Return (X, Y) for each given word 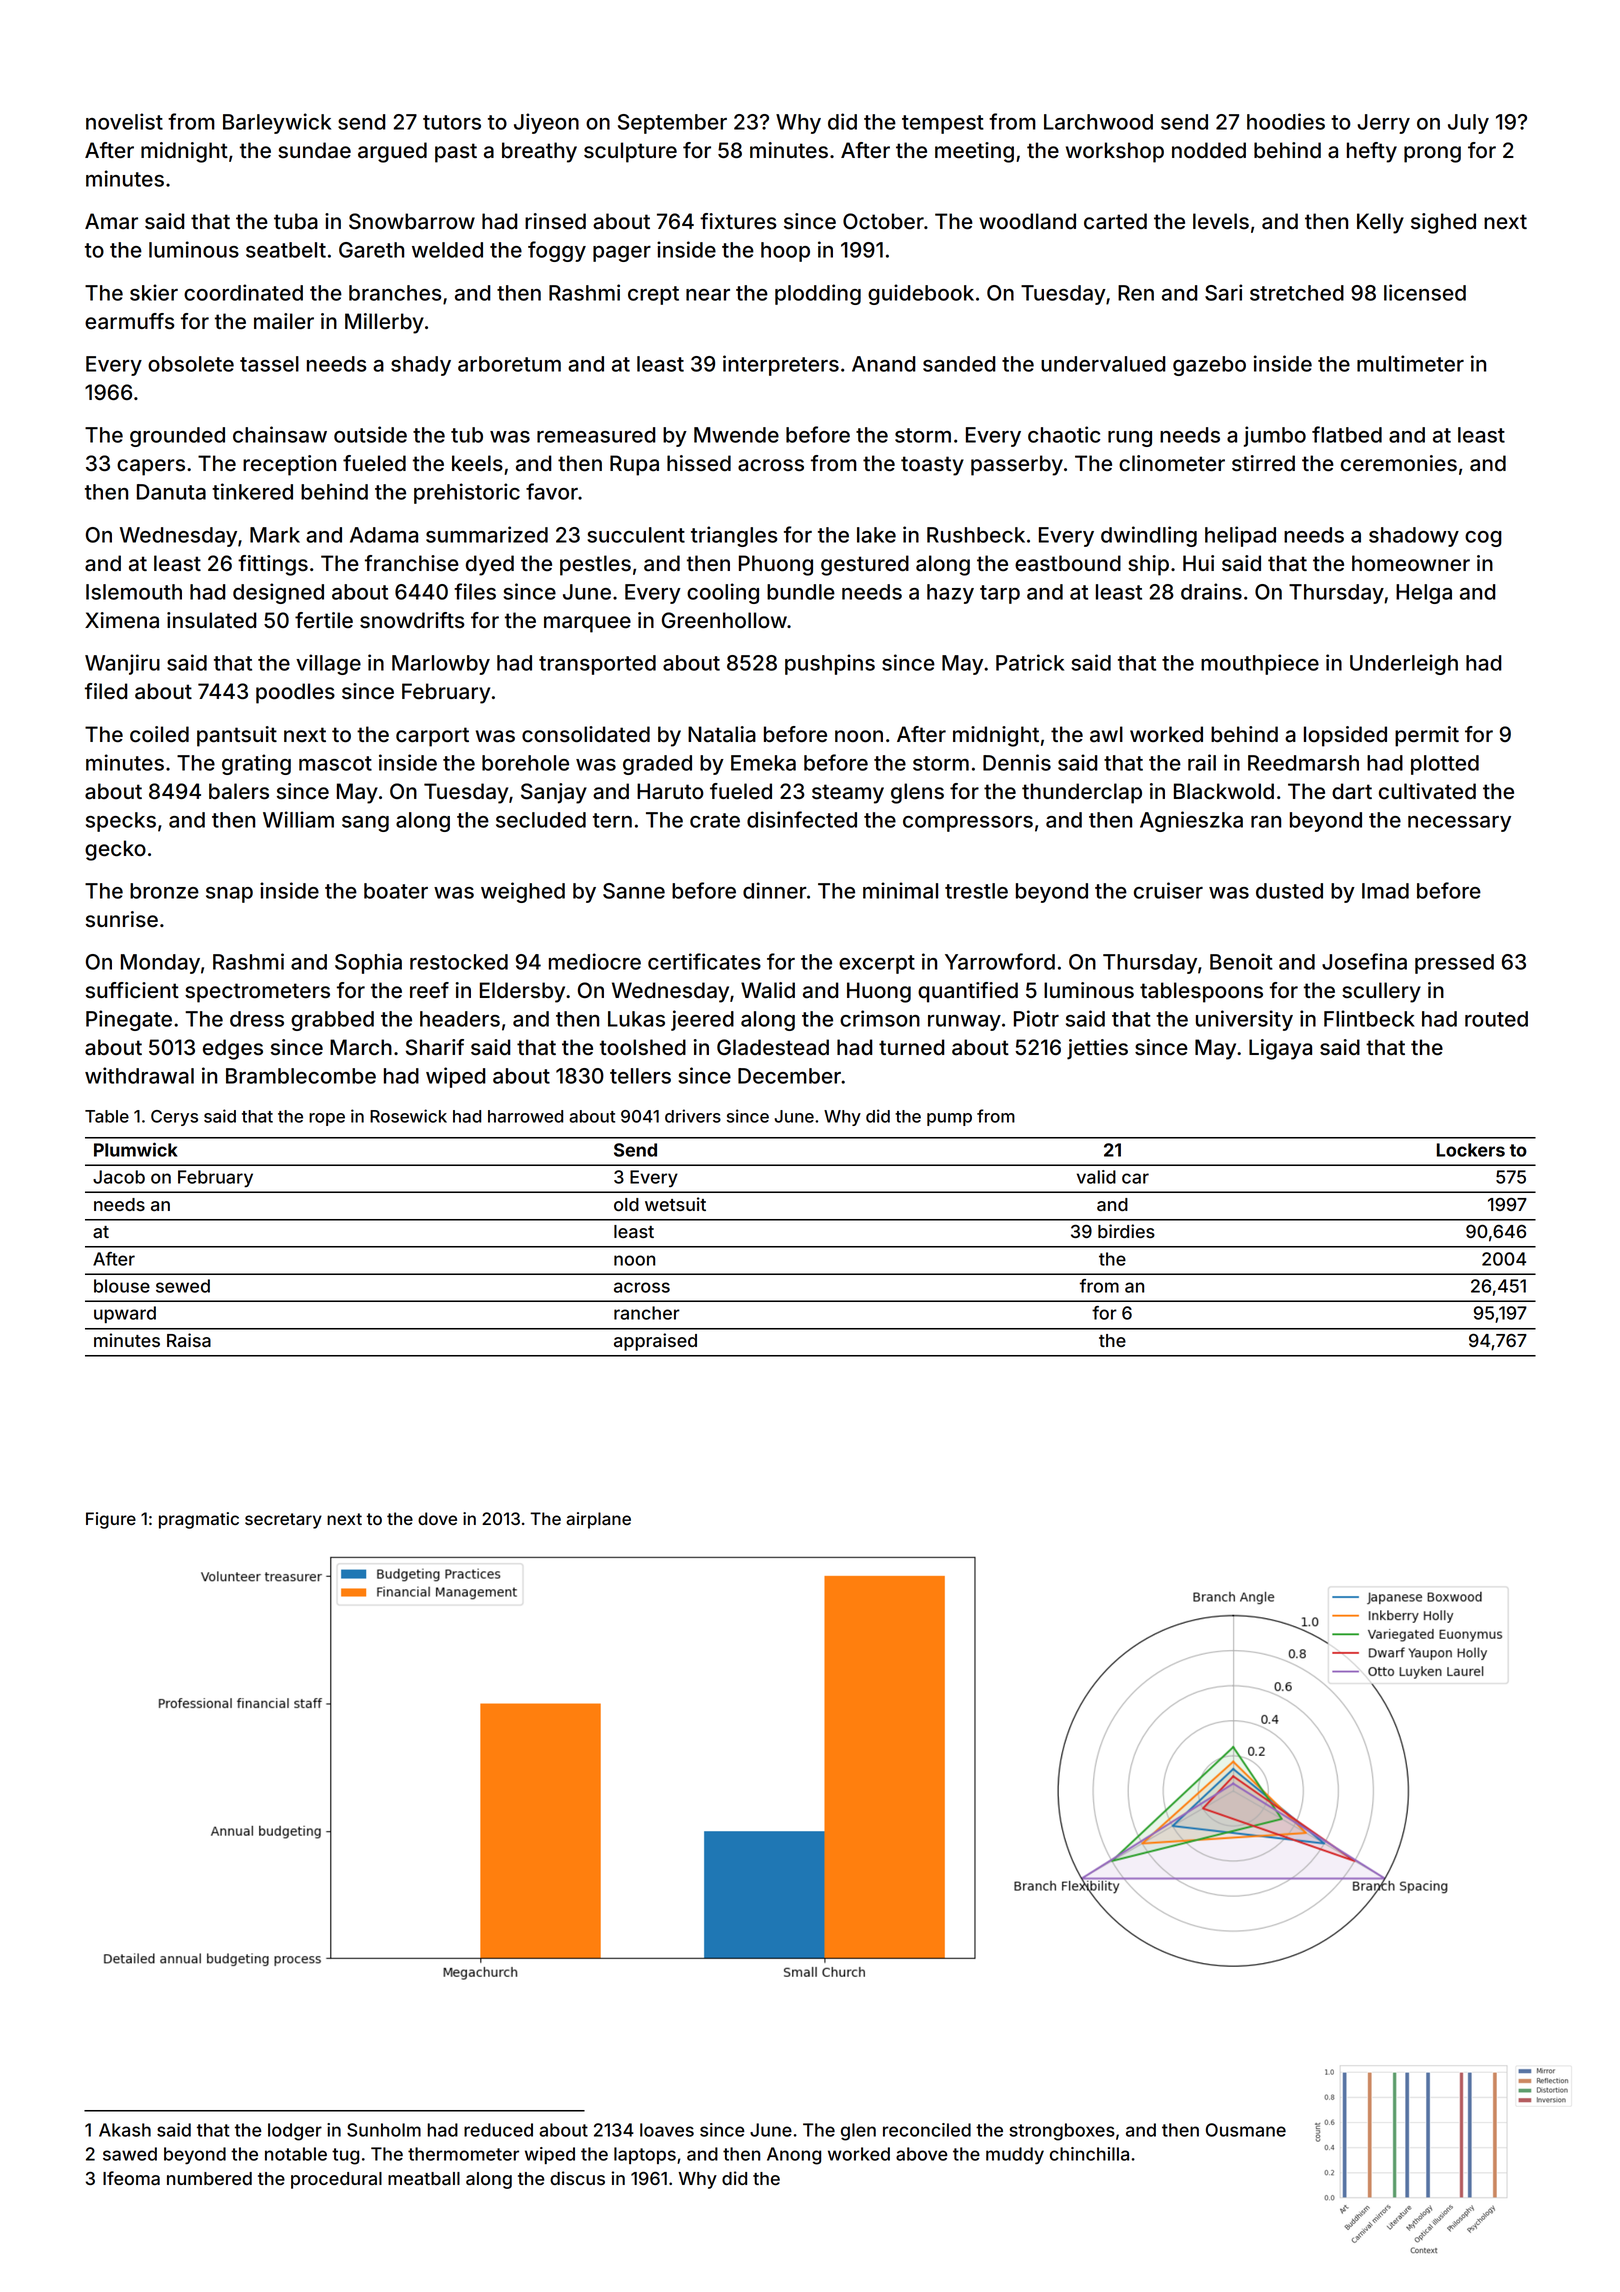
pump (949, 1119)
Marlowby (441, 665)
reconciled (927, 2130)
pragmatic (199, 1520)
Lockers (1471, 1150)
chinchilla (1089, 2154)
